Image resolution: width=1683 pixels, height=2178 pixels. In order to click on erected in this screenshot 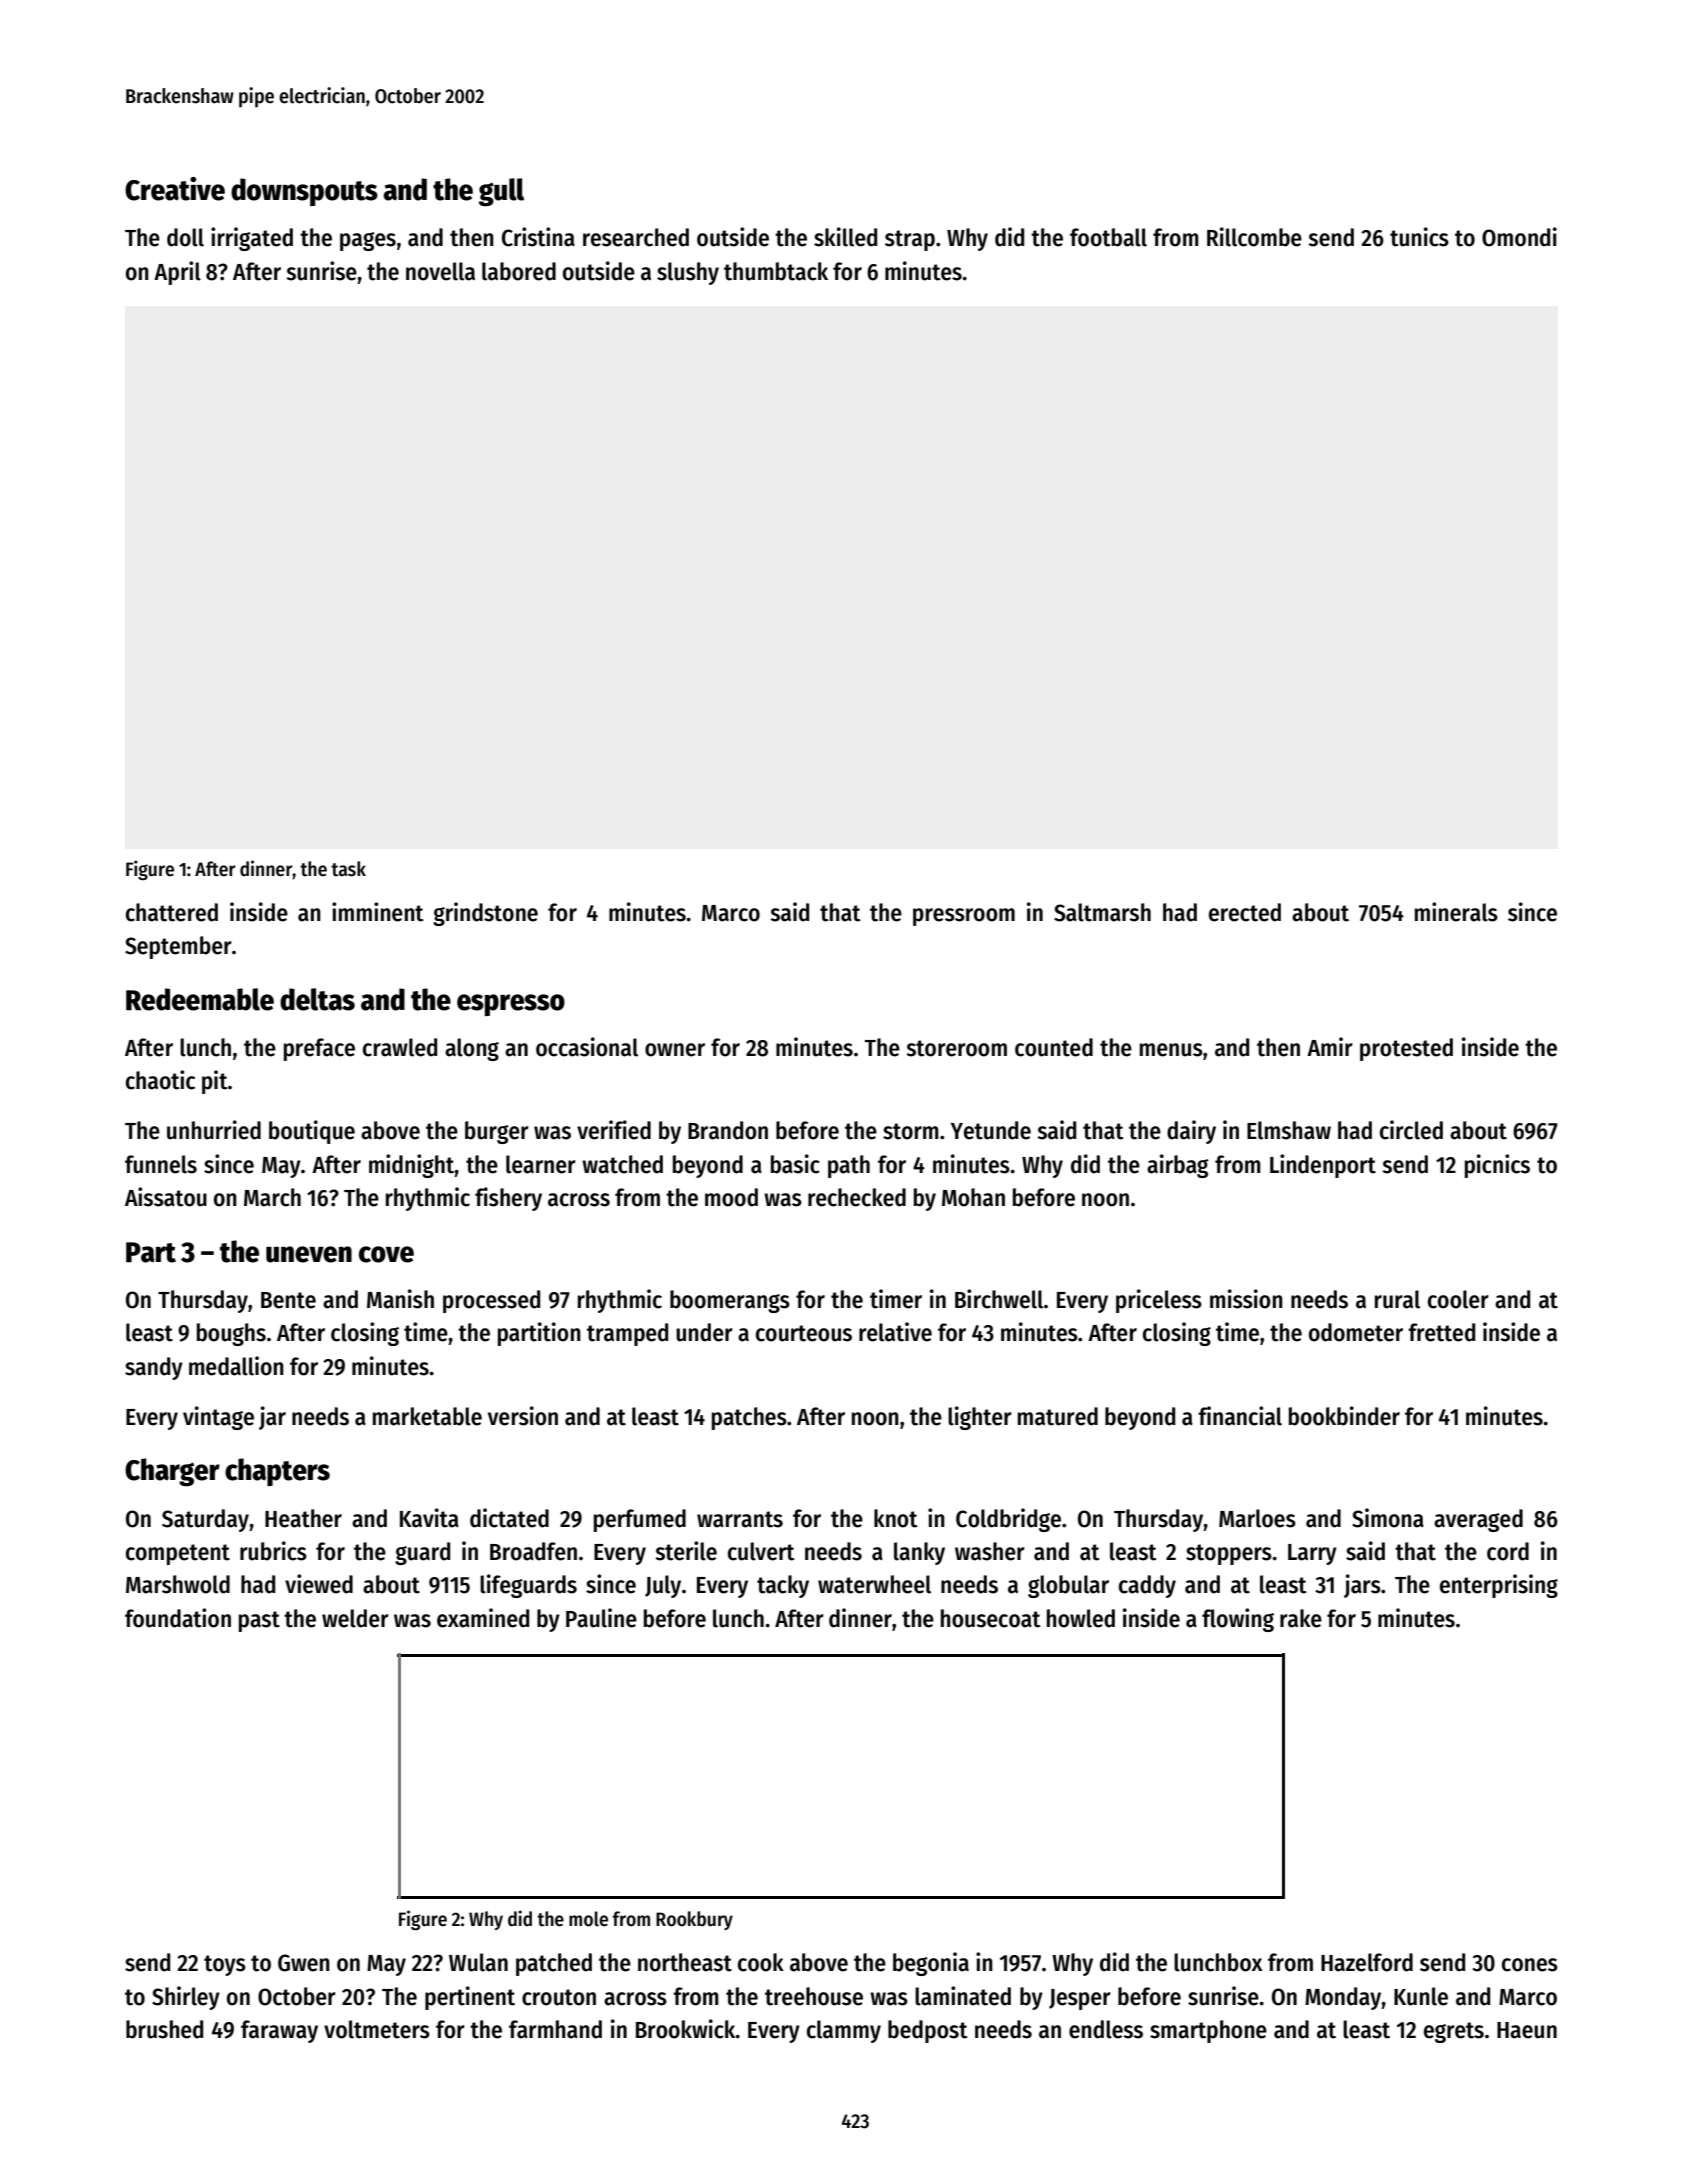, I will do `click(1245, 912)`.
